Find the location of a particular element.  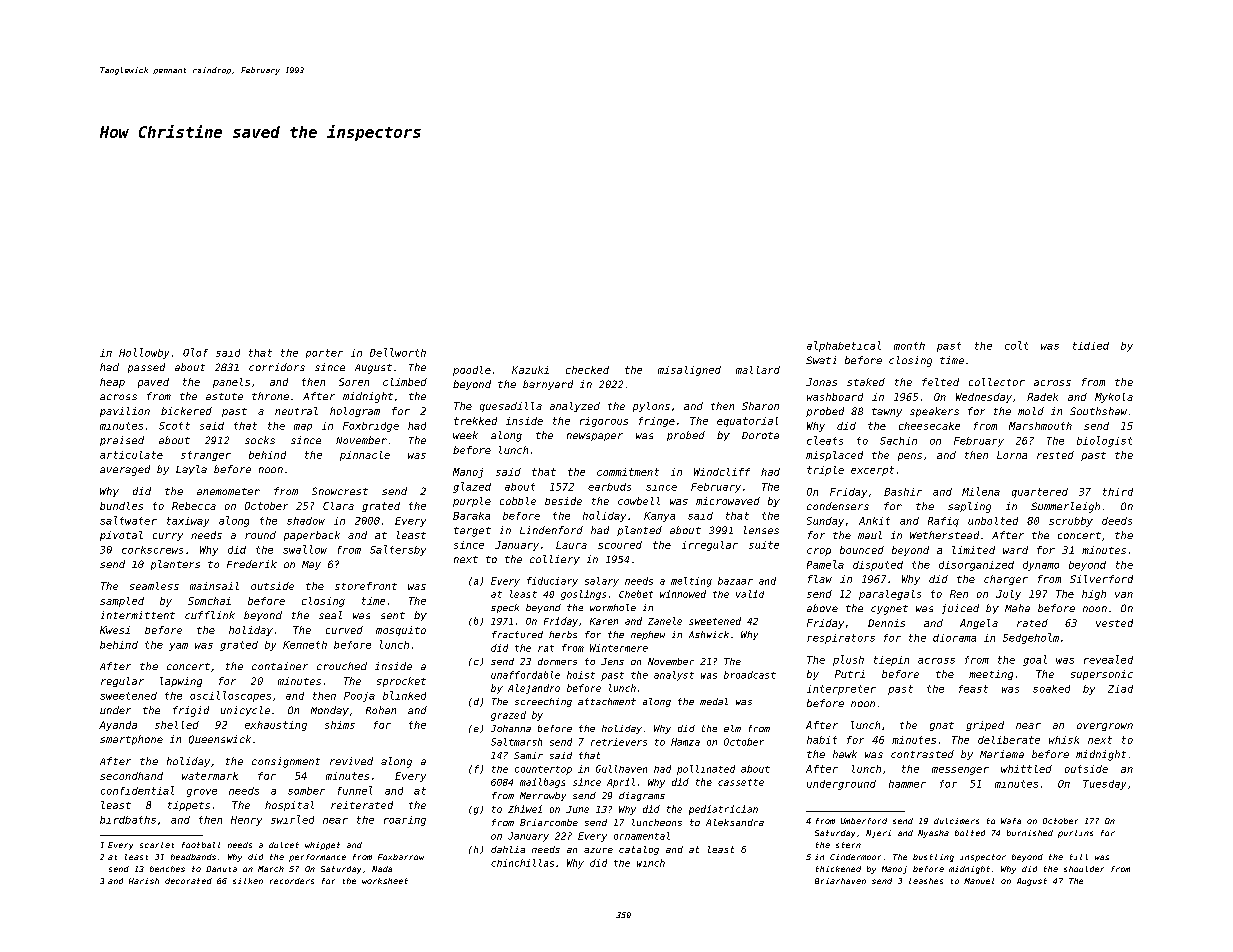

Manuel is located at coordinates (979, 881).
